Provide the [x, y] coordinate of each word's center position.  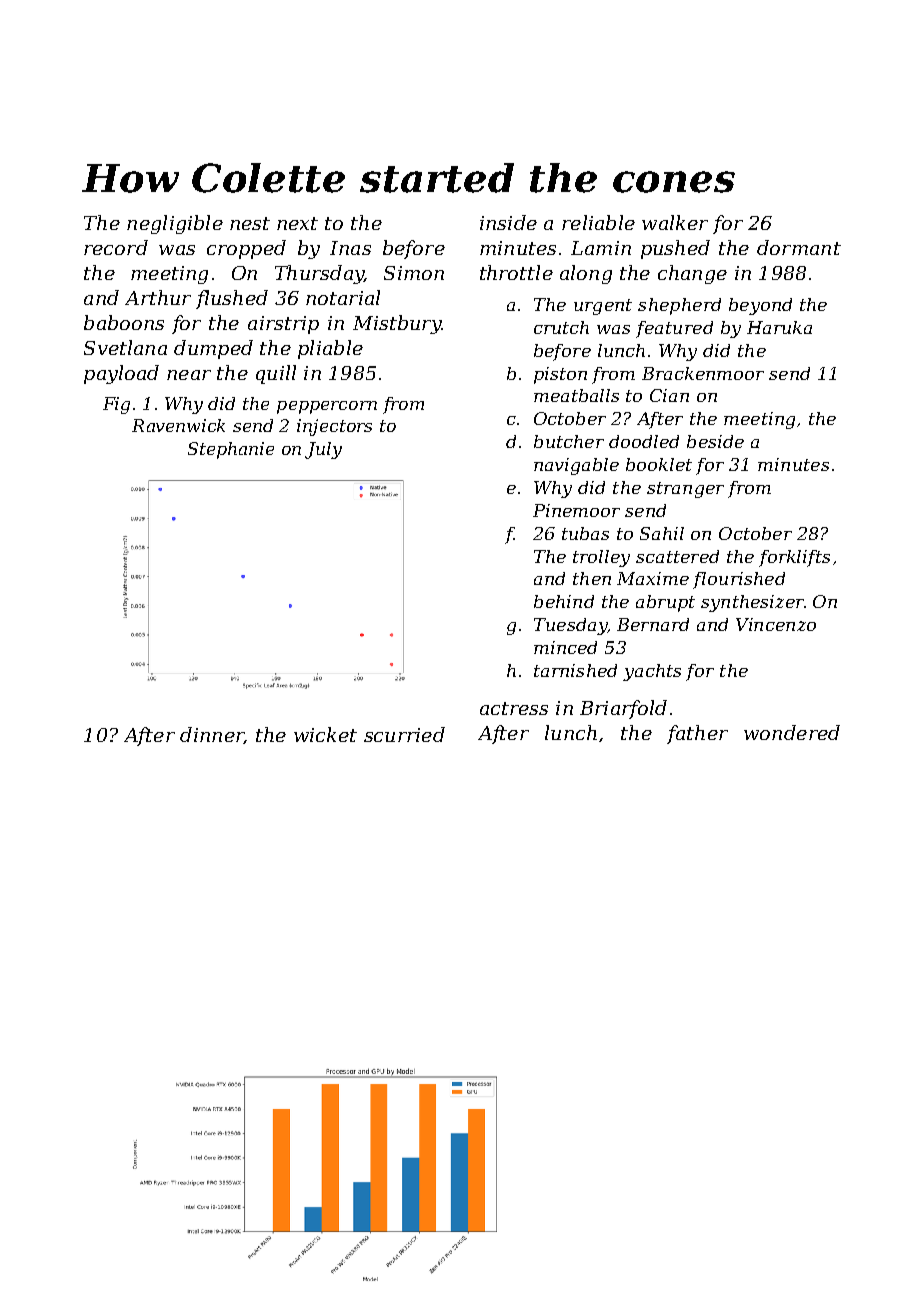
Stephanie [231, 450]
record [116, 247]
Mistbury [397, 324]
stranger [685, 490]
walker [675, 222]
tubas [585, 533]
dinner [212, 735]
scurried [404, 734]
